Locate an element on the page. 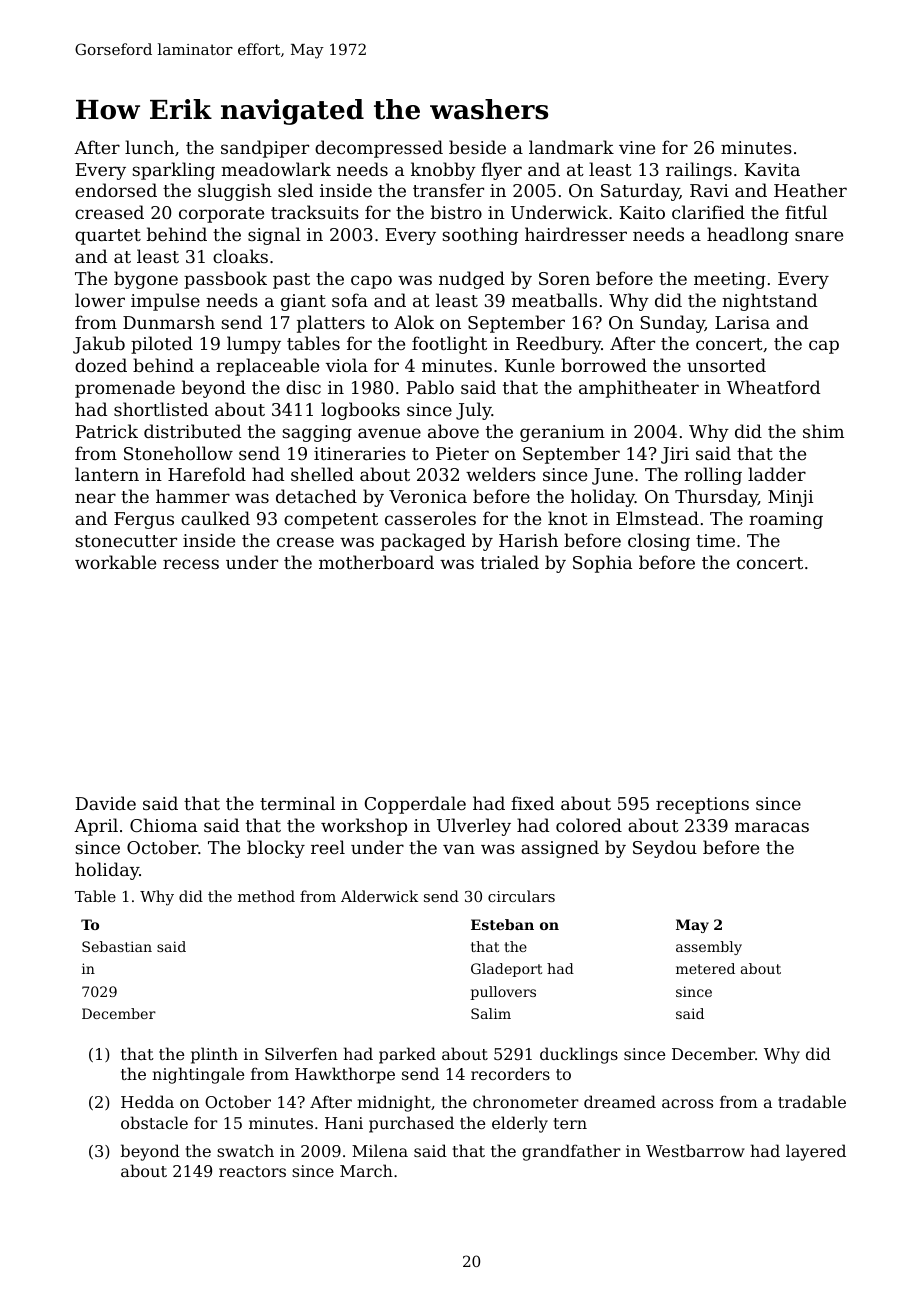 The height and width of the page is (1314, 924). workable is located at coordinates (115, 562).
